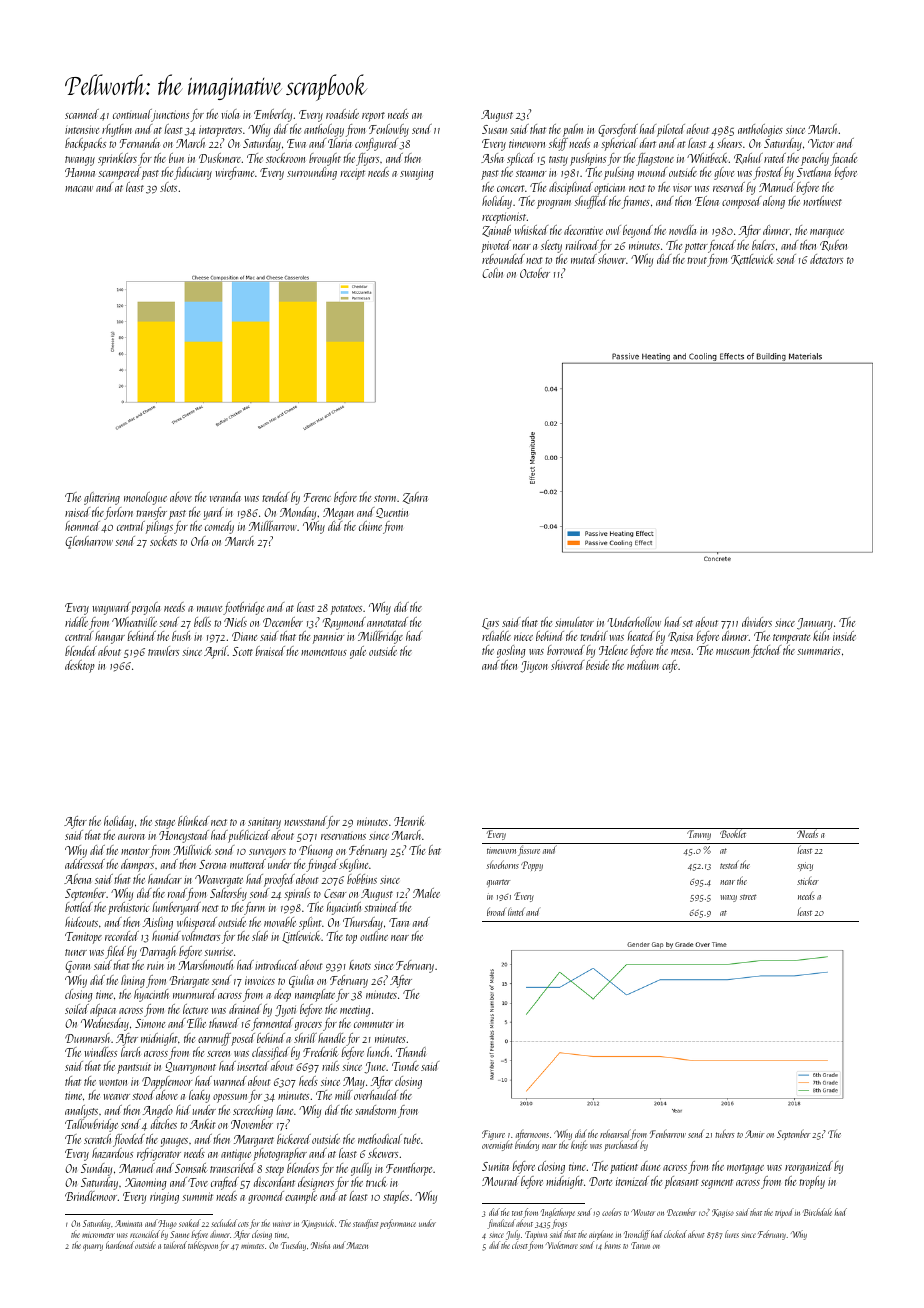 This screenshot has height=1308, width=924. Describe the element at coordinates (387, 622) in the screenshot. I see `annotated` at that location.
